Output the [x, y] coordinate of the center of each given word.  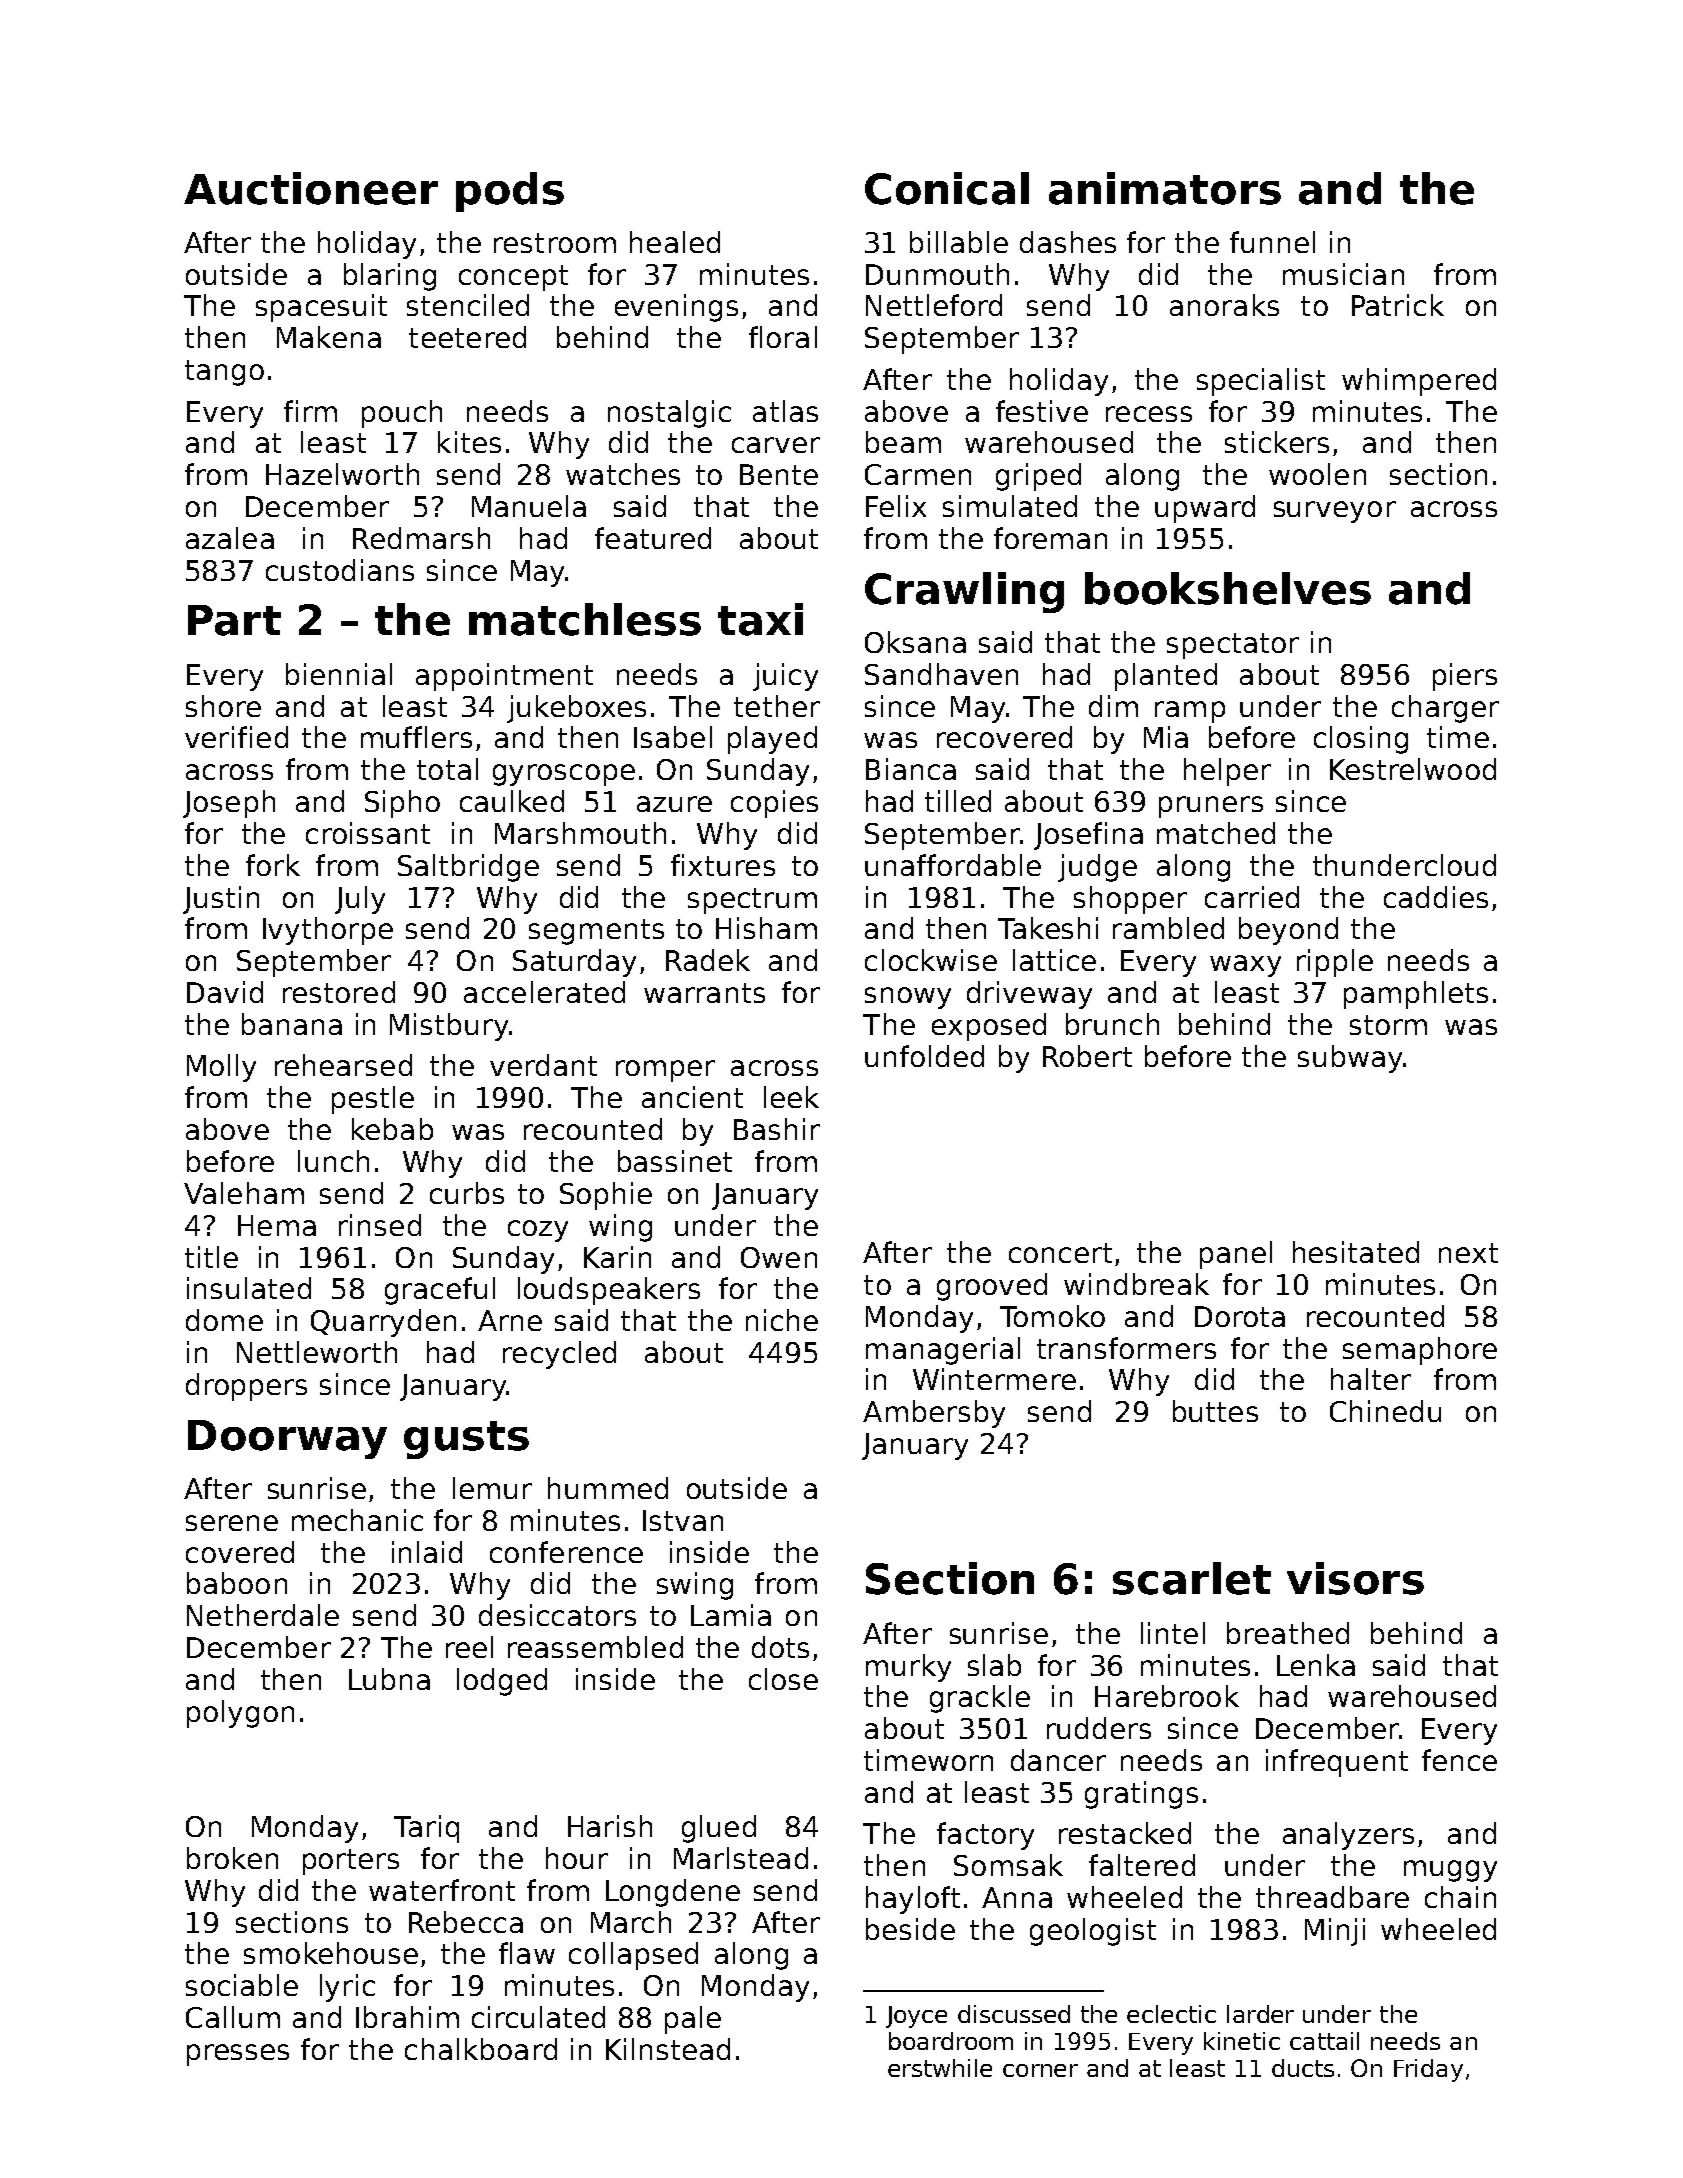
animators [1165, 188]
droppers [246, 1387]
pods [510, 192]
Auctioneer [311, 188]
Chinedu [1385, 1411]
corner [1040, 2070]
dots [780, 1647]
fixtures [723, 865]
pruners [1211, 807]
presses [238, 2055]
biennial [339, 674]
